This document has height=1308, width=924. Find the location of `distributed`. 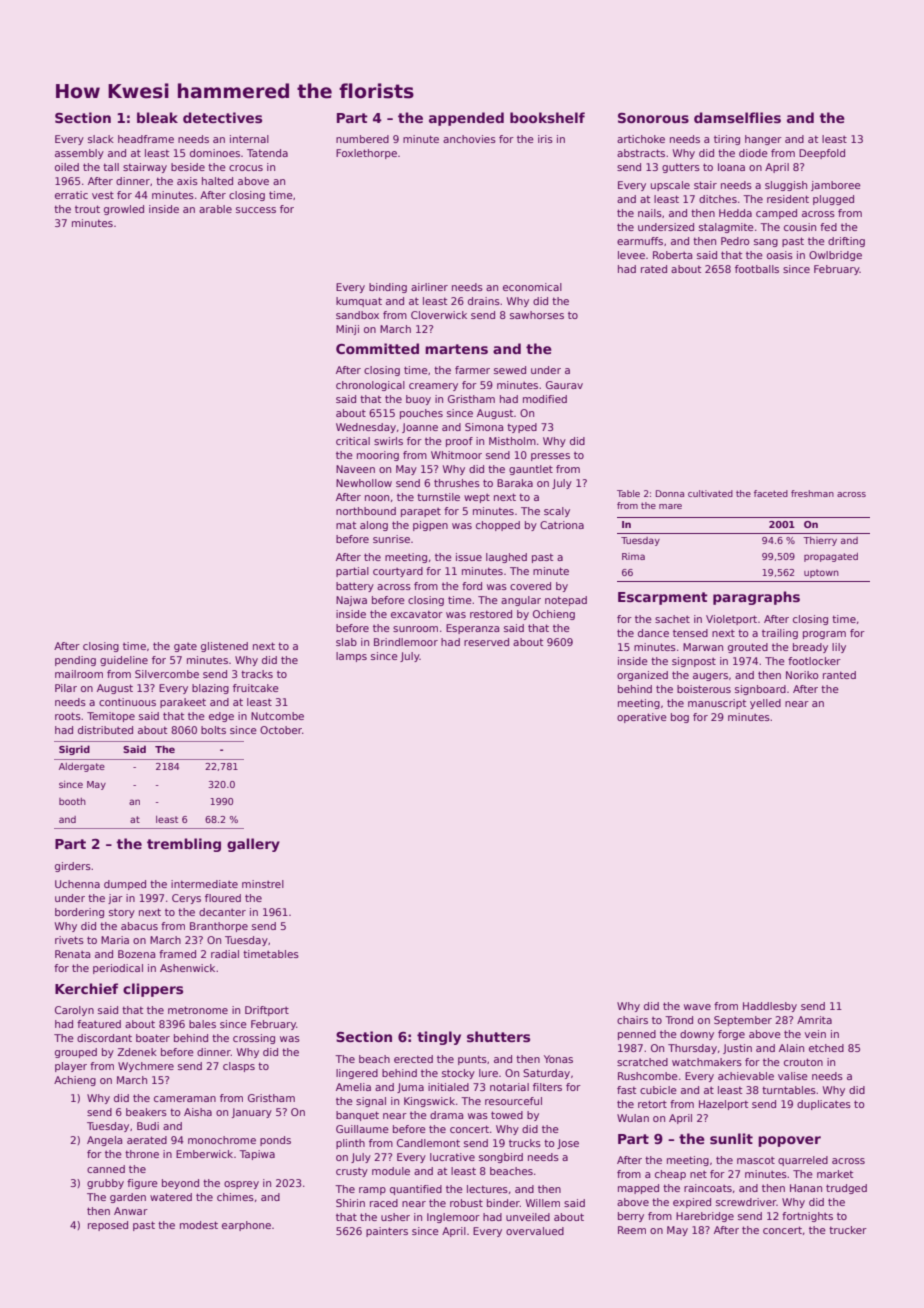

distributed is located at coordinates (105, 730).
